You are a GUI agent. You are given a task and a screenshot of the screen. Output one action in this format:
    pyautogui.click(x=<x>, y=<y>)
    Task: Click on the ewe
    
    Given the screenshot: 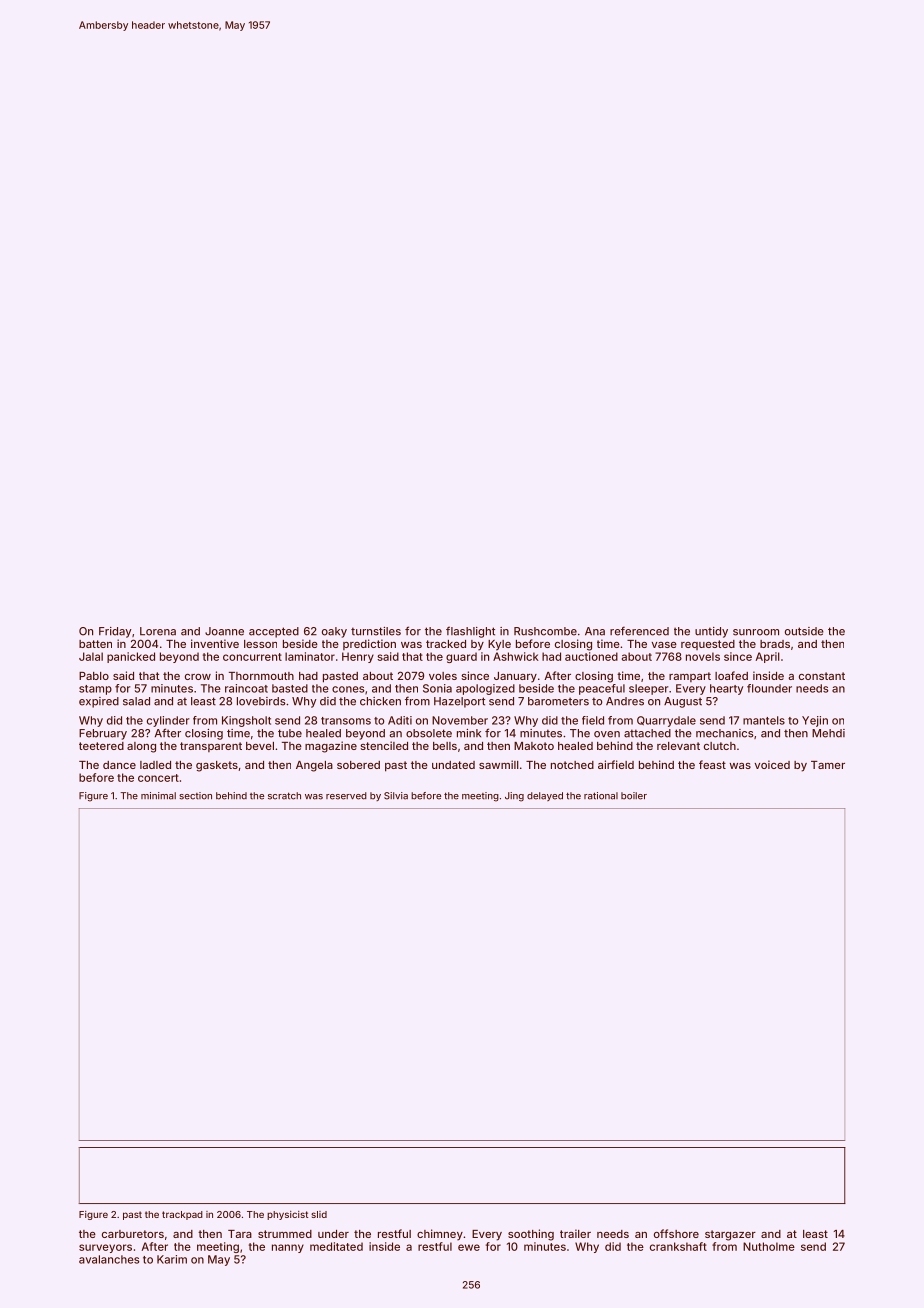 What is the action you would take?
    pyautogui.click(x=469, y=1247)
